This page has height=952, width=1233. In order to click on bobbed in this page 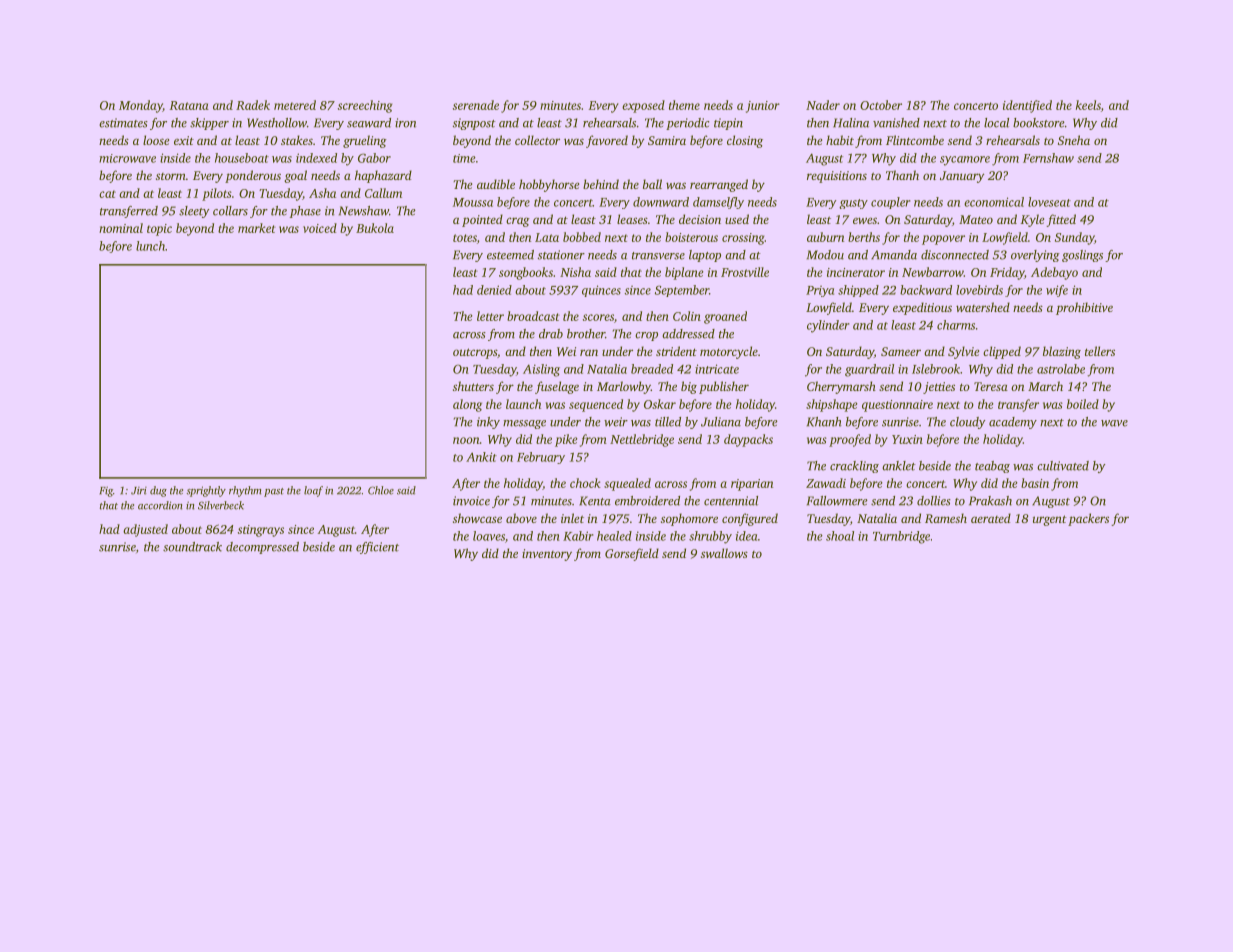, I will do `click(582, 237)`.
